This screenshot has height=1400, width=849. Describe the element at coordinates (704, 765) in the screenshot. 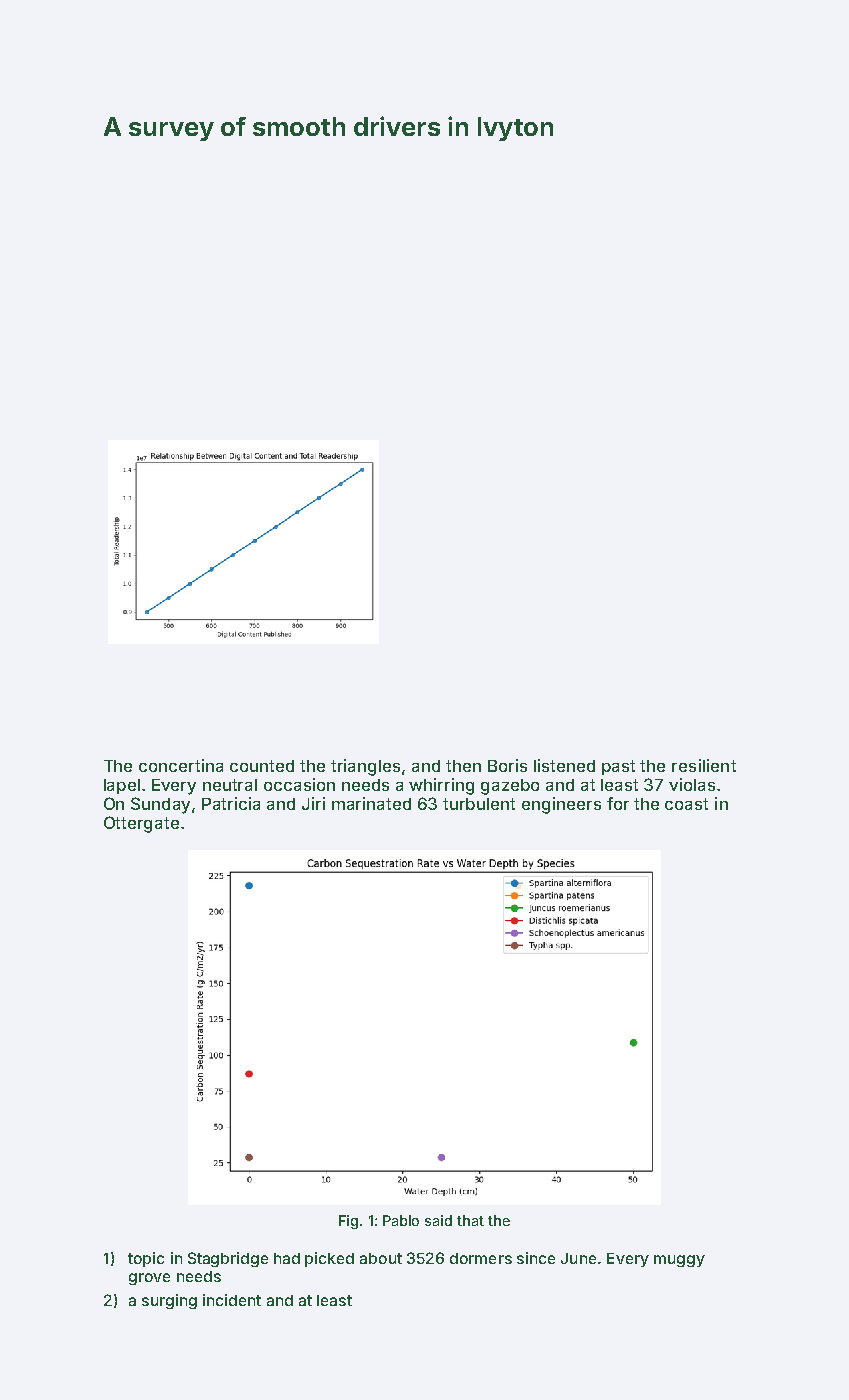

I see `resilient` at that location.
